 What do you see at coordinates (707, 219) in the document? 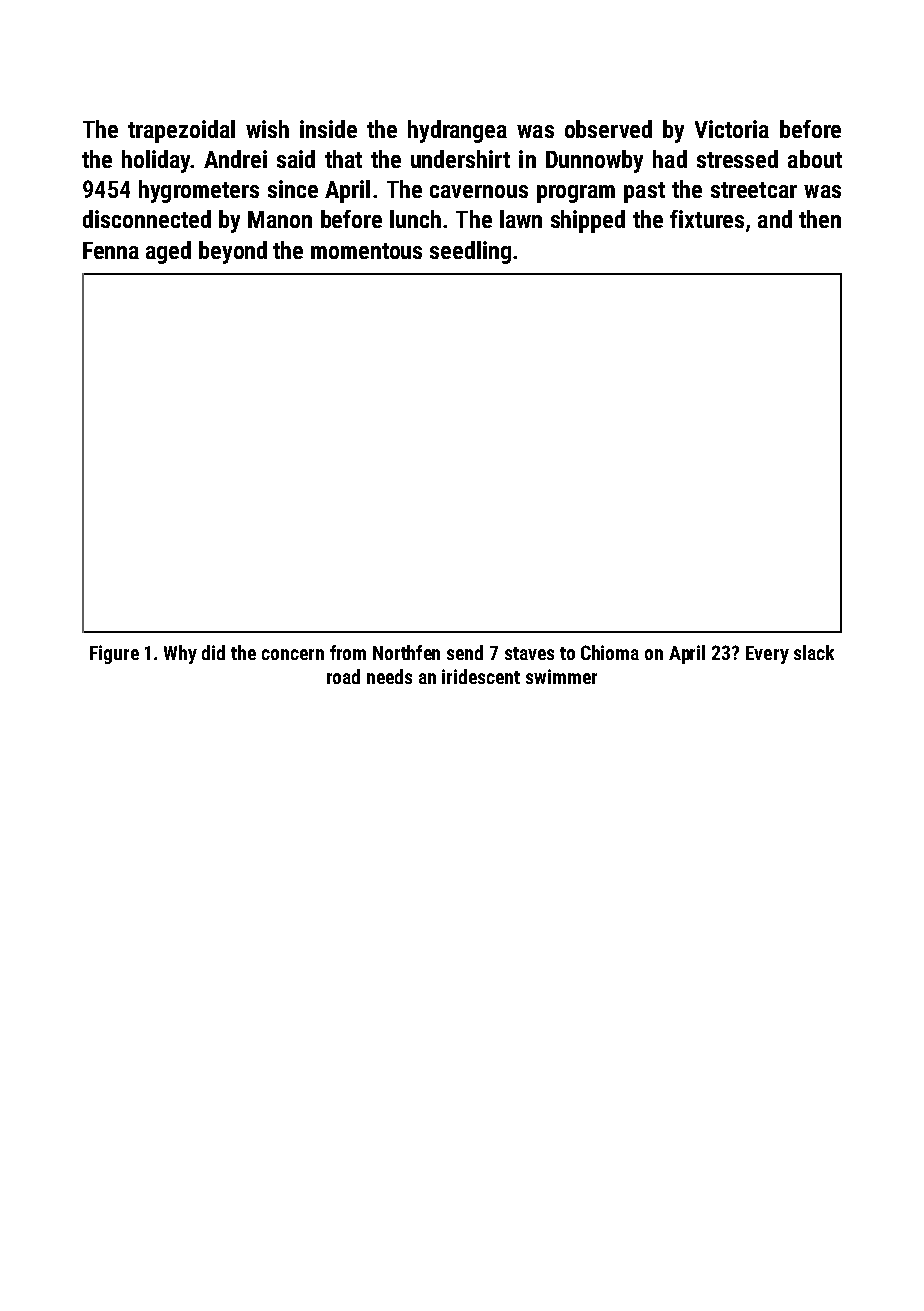
I see `fixtures` at bounding box center [707, 219].
